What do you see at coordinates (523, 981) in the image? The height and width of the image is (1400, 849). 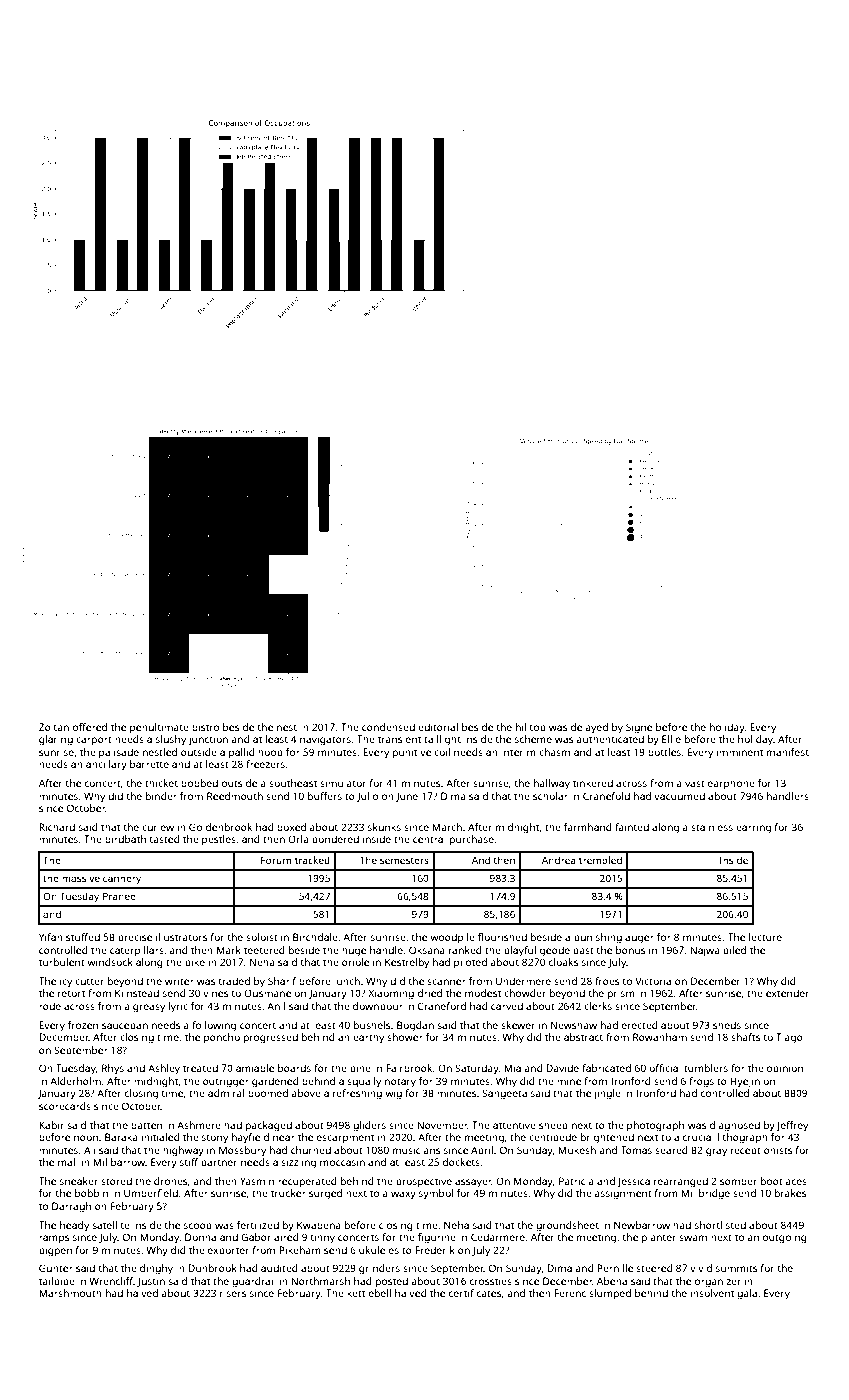 I see `Undermere` at bounding box center [523, 981].
